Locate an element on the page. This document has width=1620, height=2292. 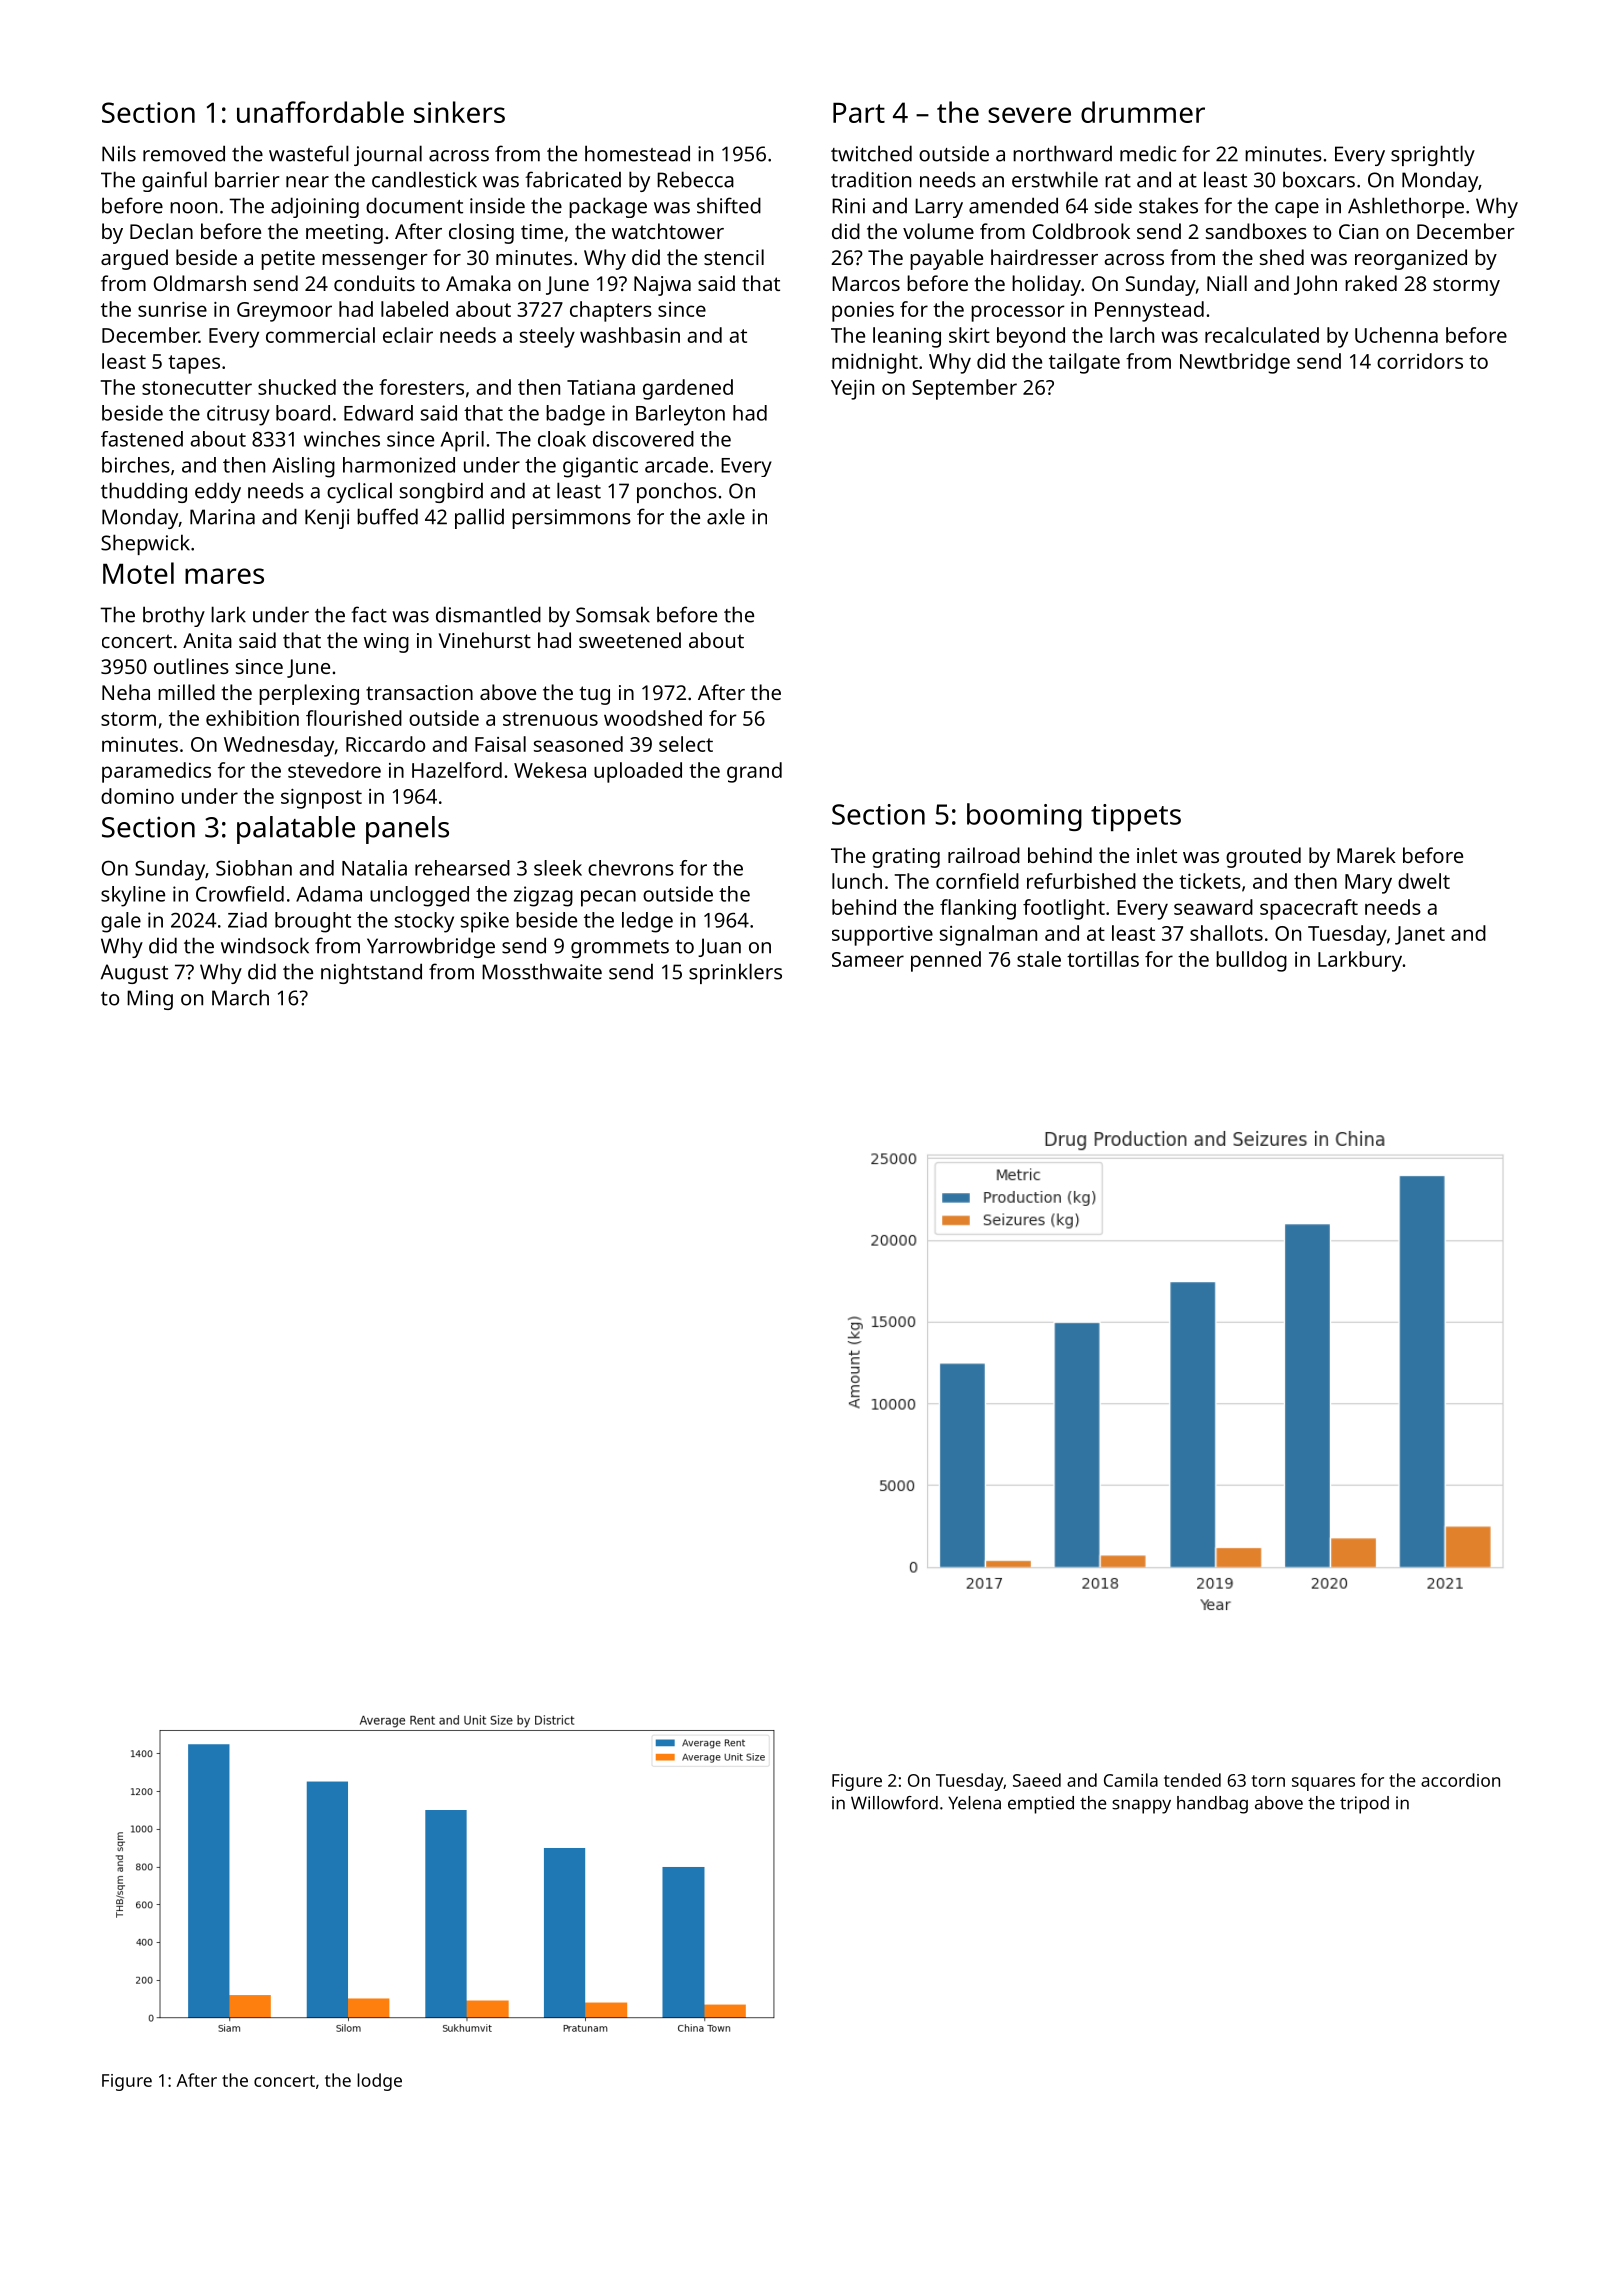
Yelena is located at coordinates (974, 1803).
